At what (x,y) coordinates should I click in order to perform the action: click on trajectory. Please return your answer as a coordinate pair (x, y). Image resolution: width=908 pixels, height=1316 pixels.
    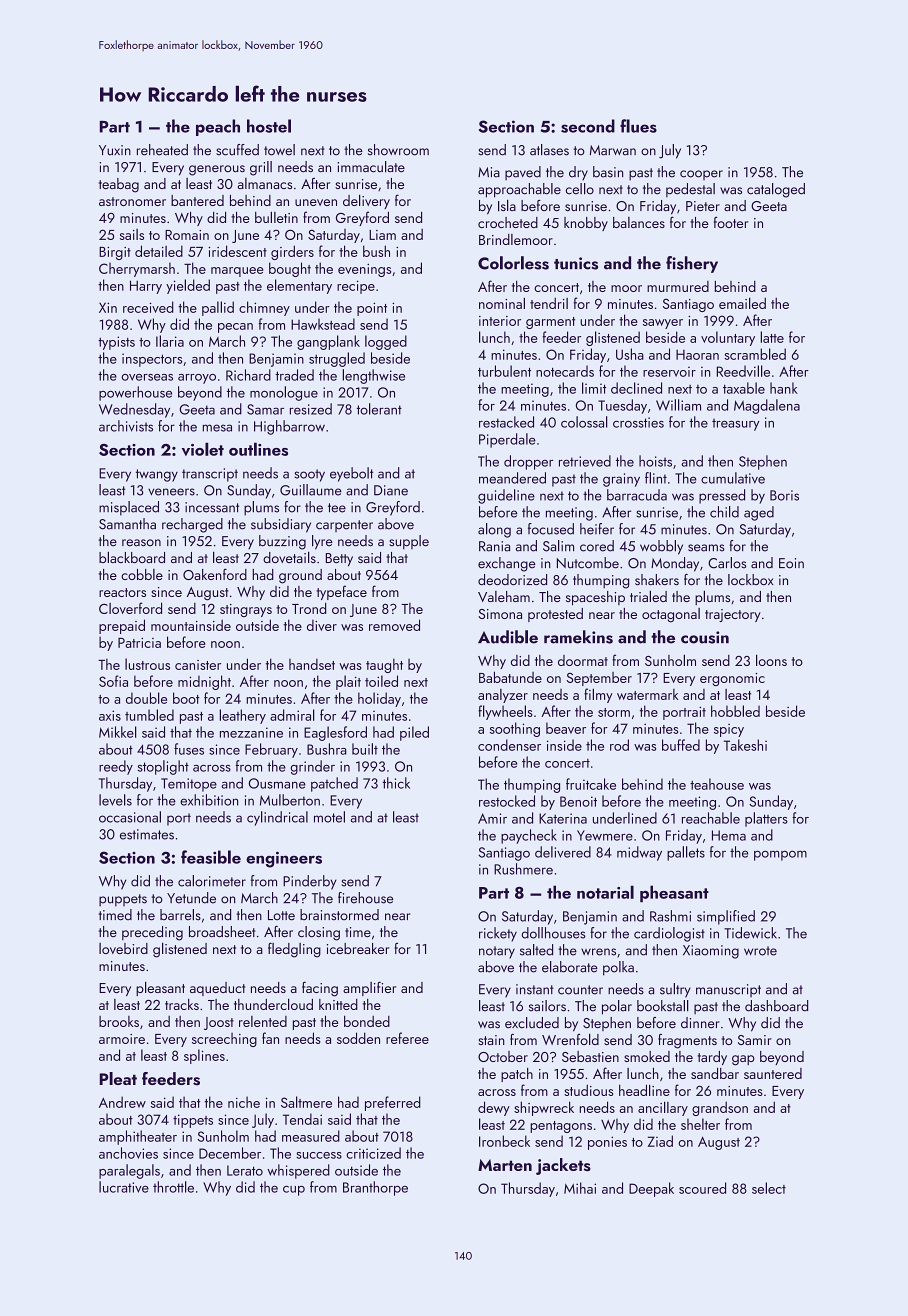
    Looking at the image, I should click on (733, 615).
